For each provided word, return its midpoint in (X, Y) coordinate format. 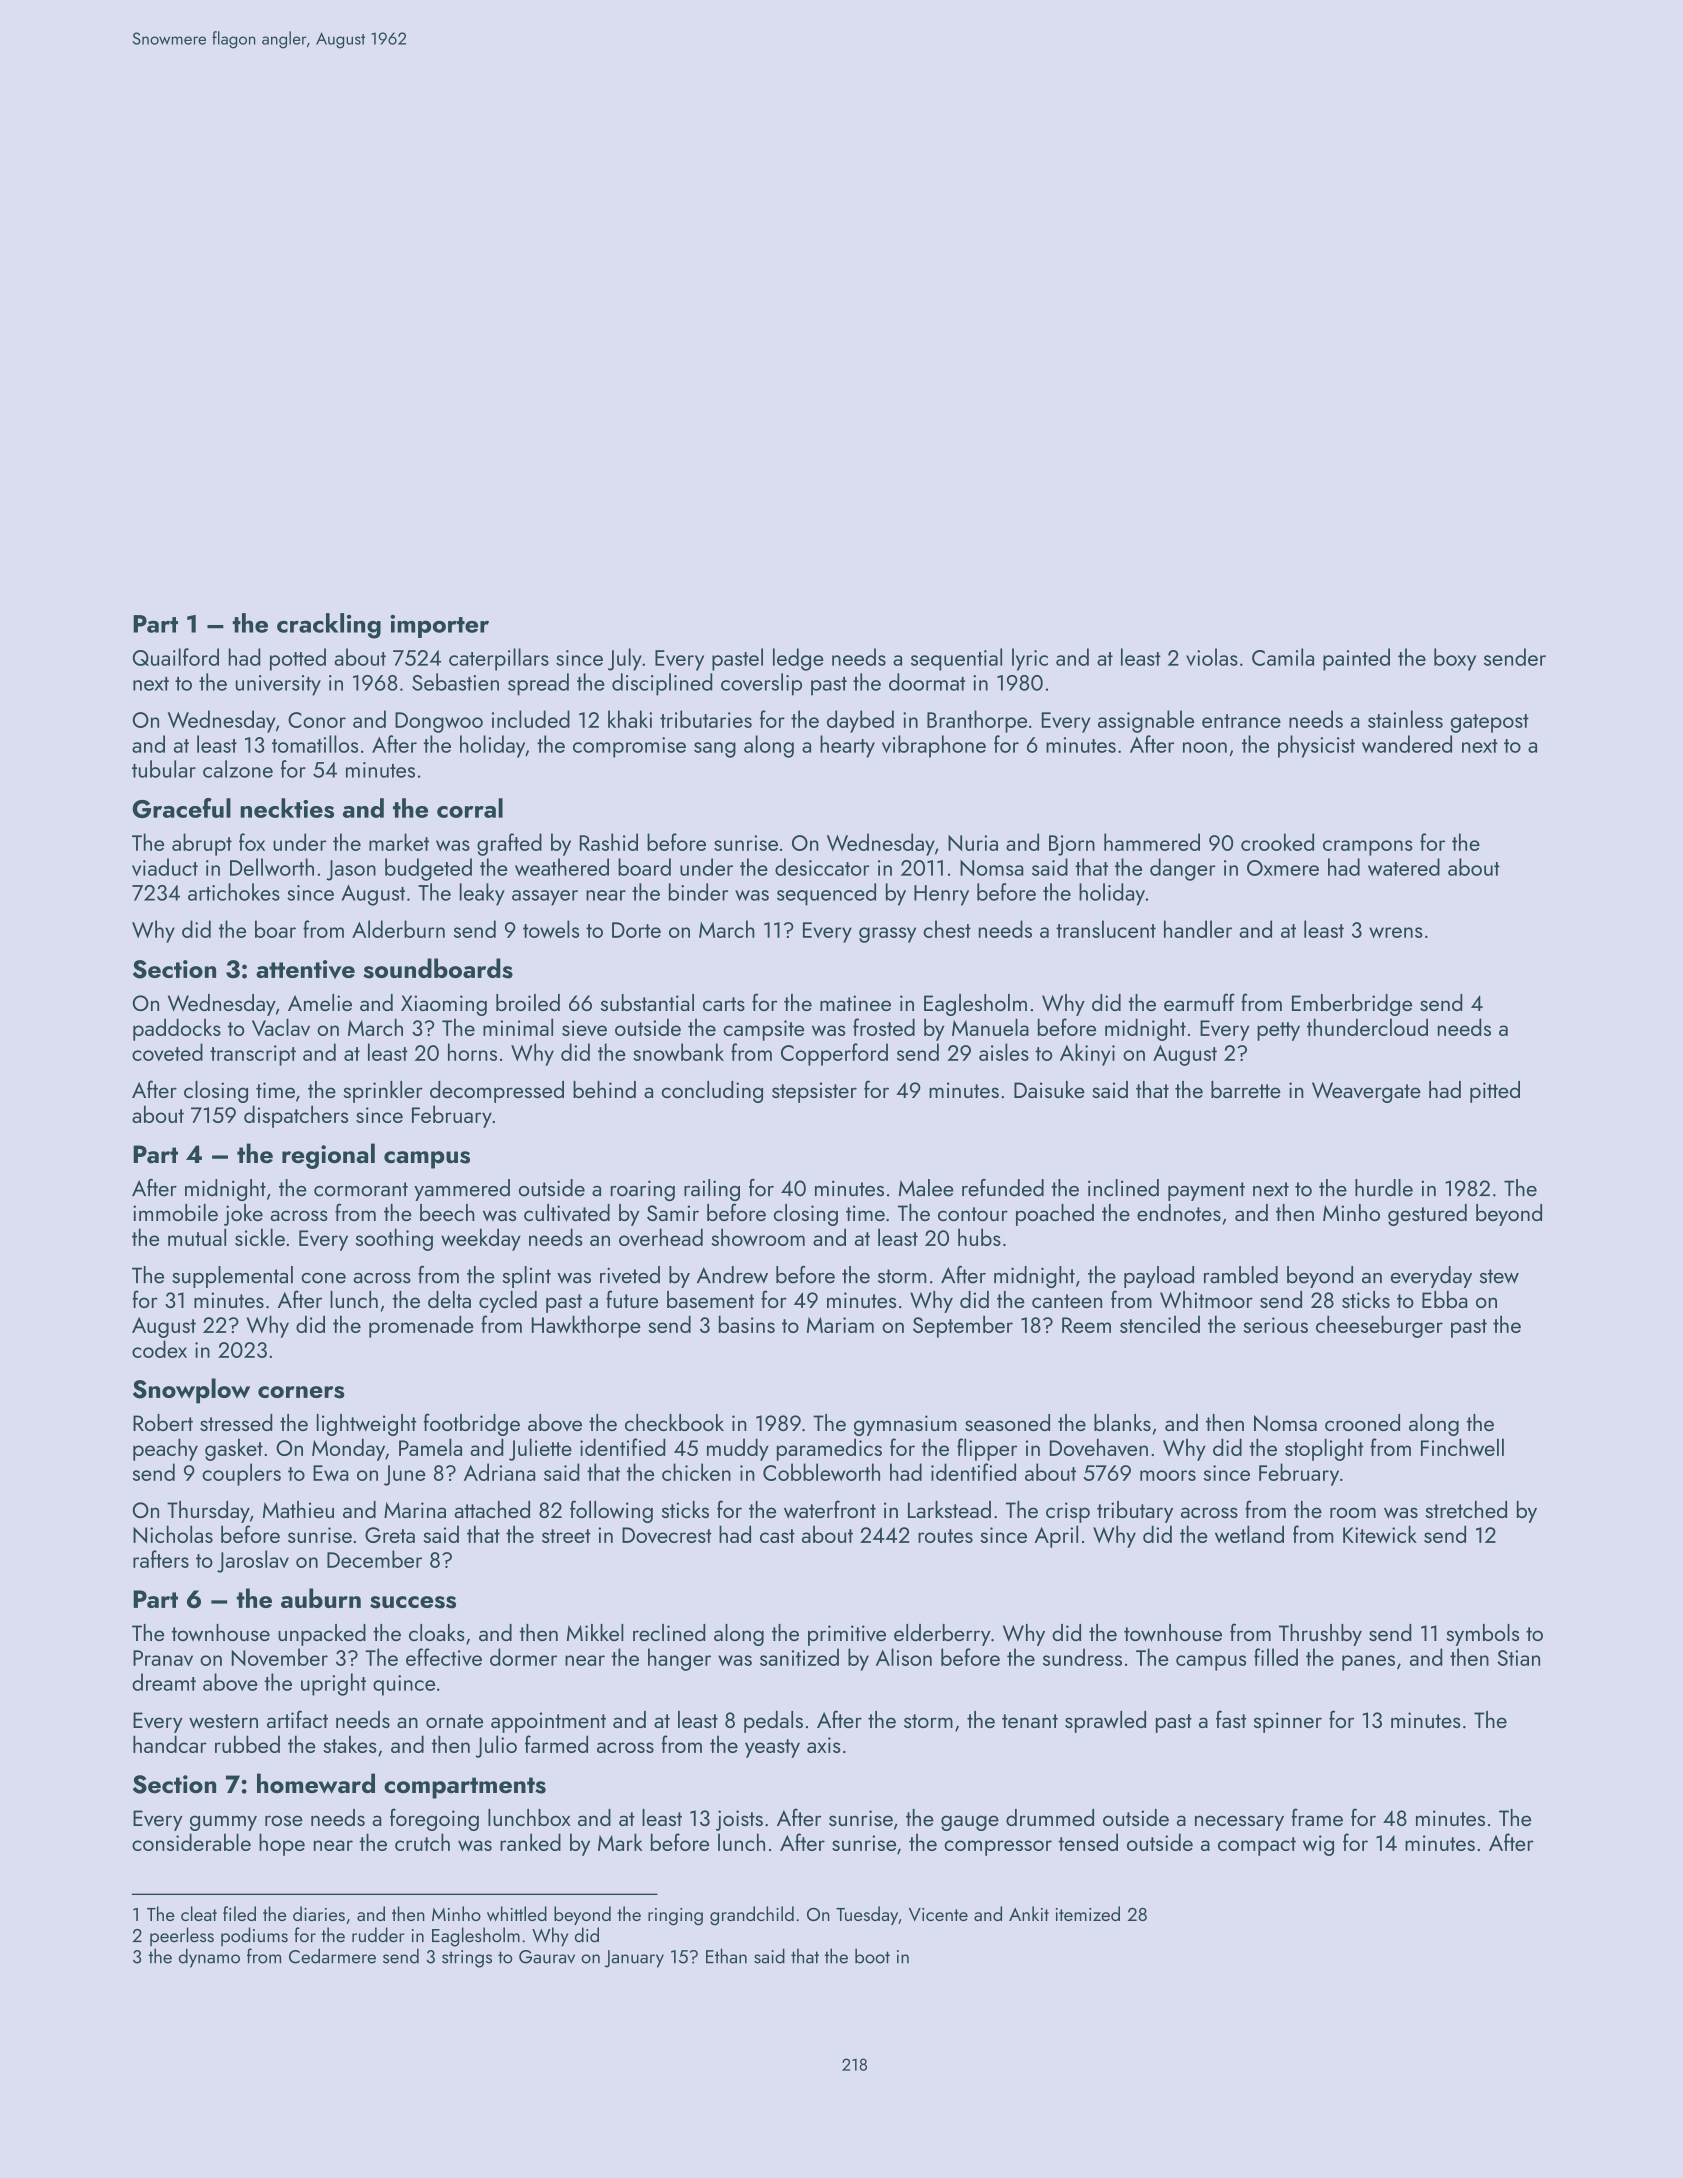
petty (1278, 1031)
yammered (462, 1190)
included (531, 719)
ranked (530, 1842)
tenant (1030, 1721)
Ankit (1029, 1913)
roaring (643, 1190)
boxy (1455, 659)
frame (1317, 1817)
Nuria (973, 843)
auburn (321, 1598)
